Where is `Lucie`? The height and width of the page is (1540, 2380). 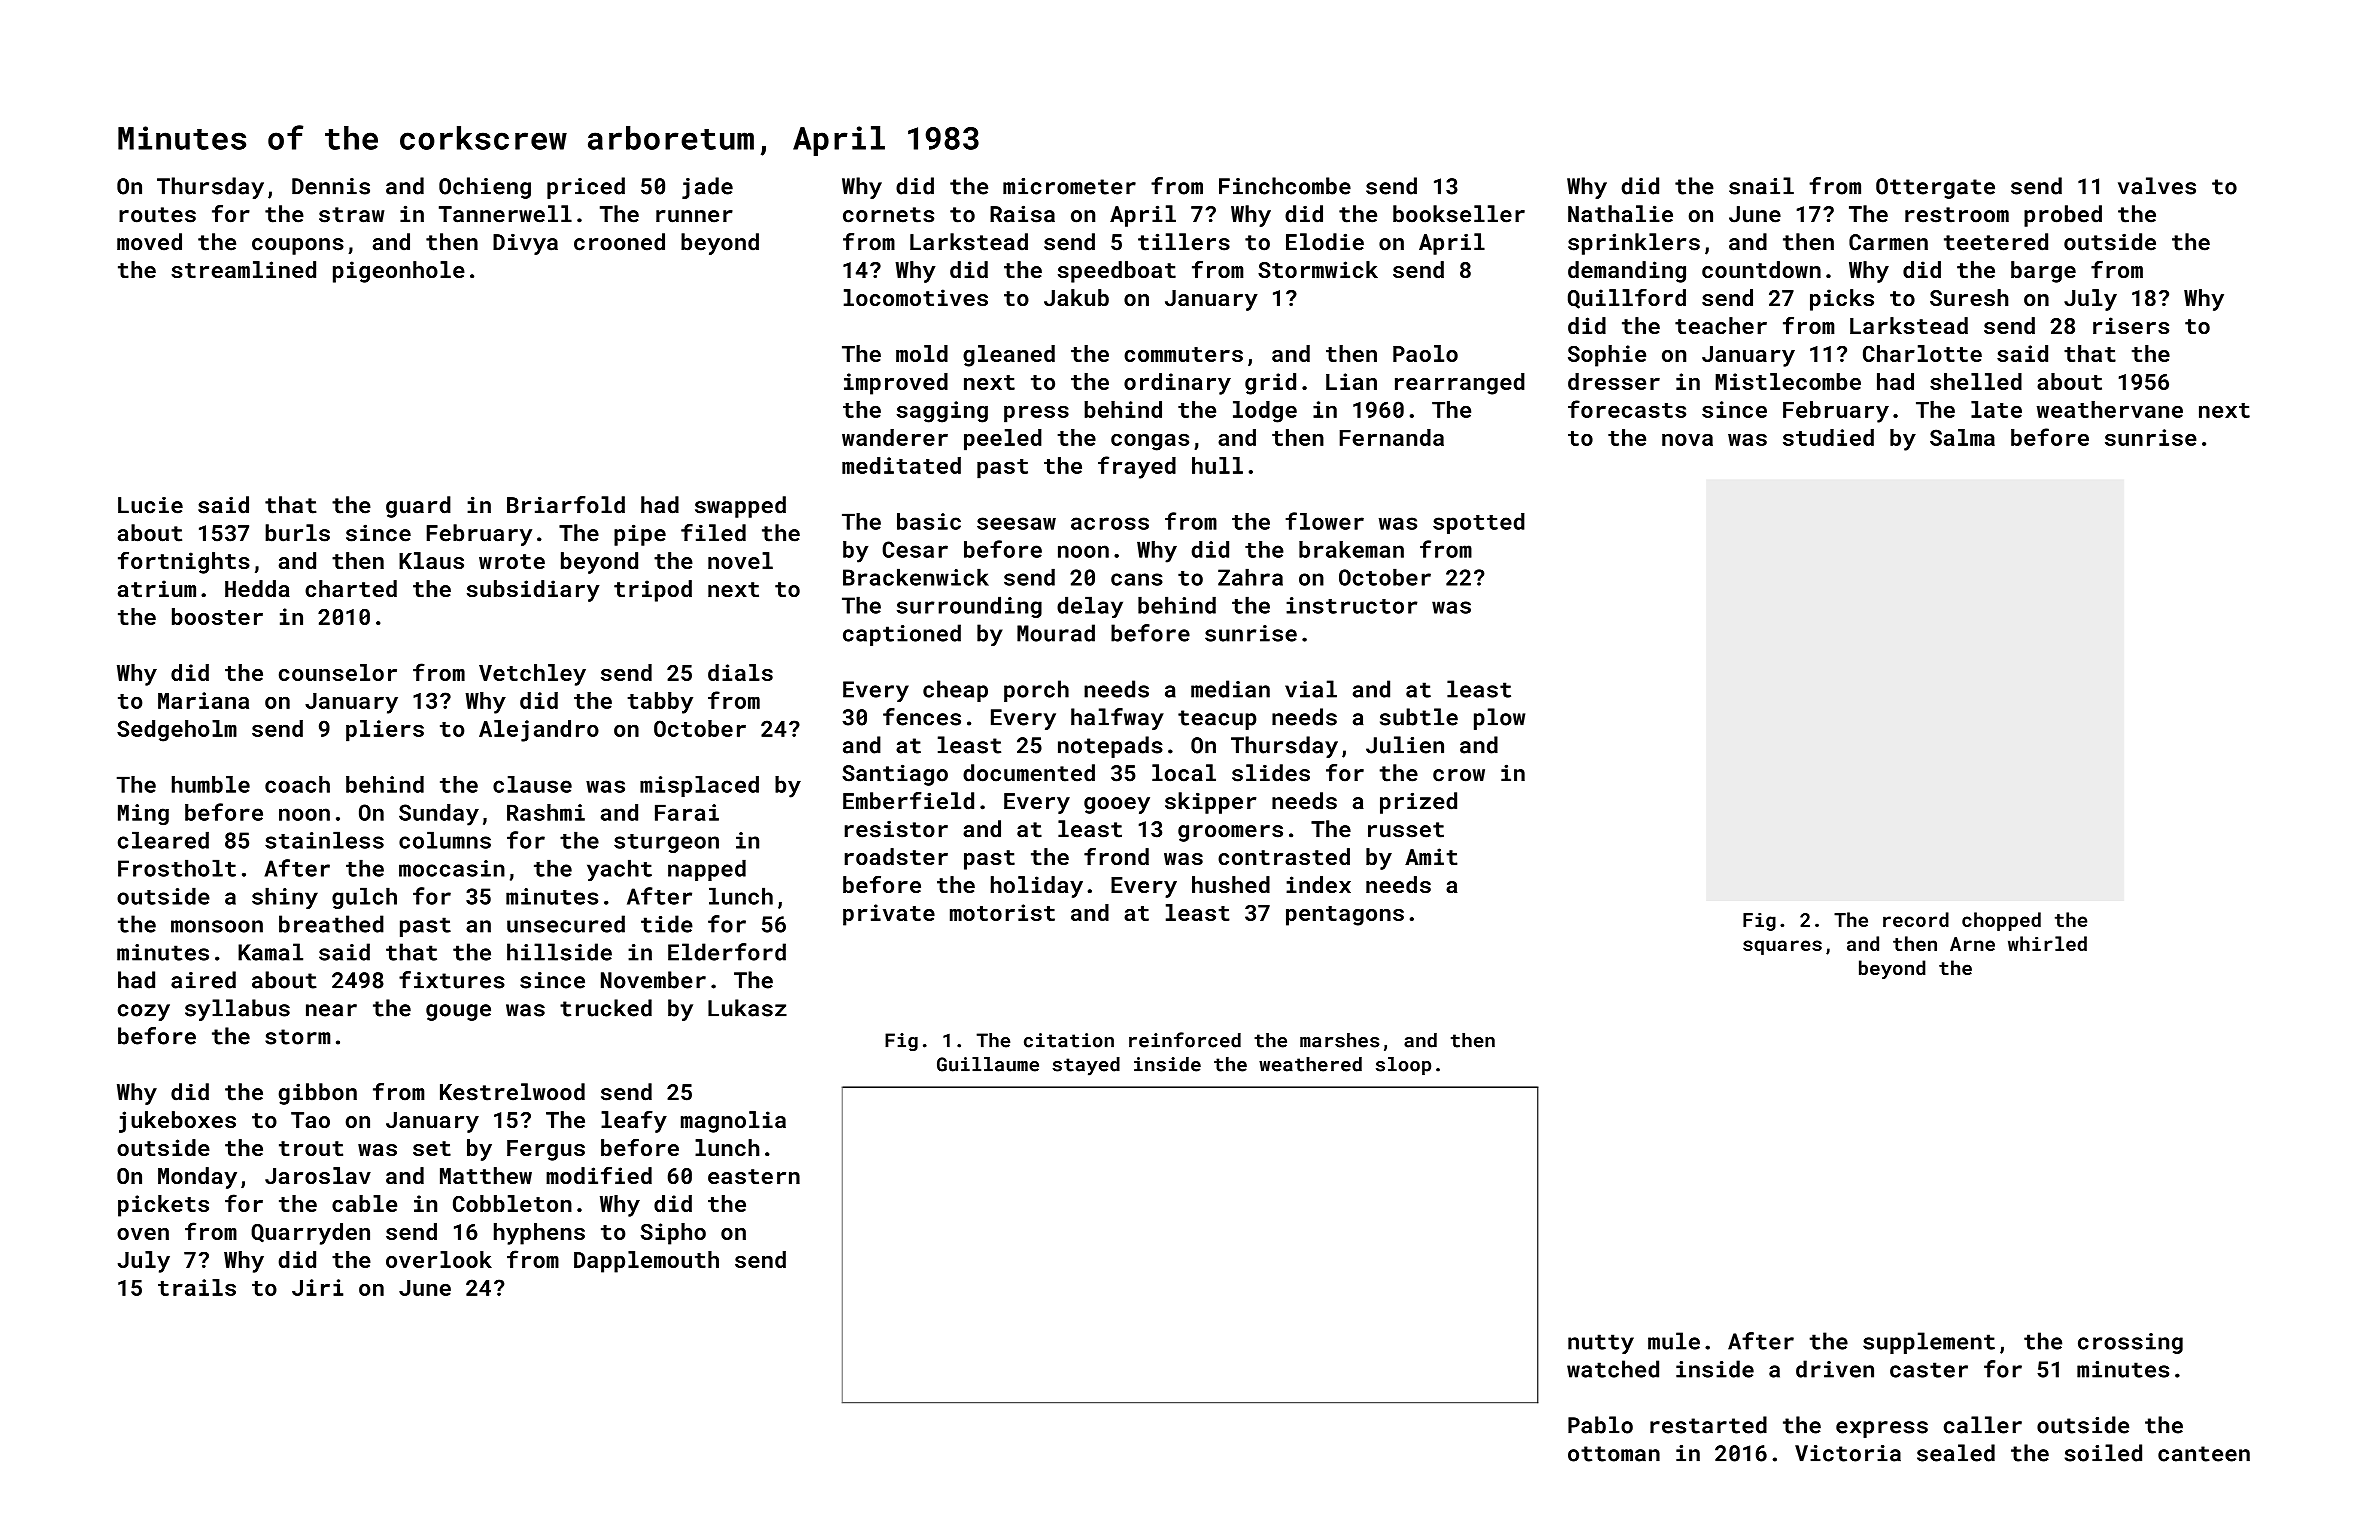
Lucie is located at coordinates (150, 505).
